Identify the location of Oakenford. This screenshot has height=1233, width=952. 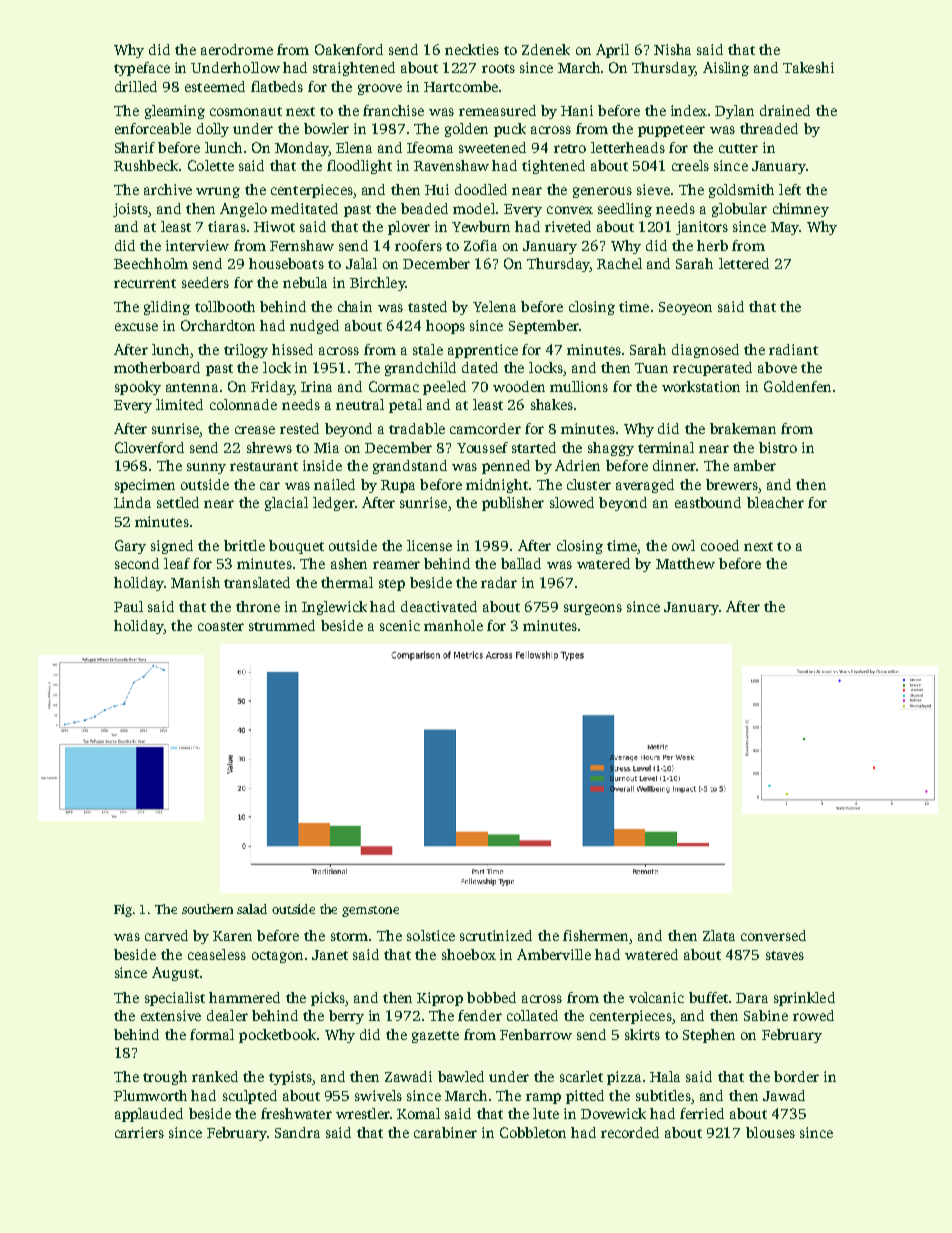
(349, 49).
